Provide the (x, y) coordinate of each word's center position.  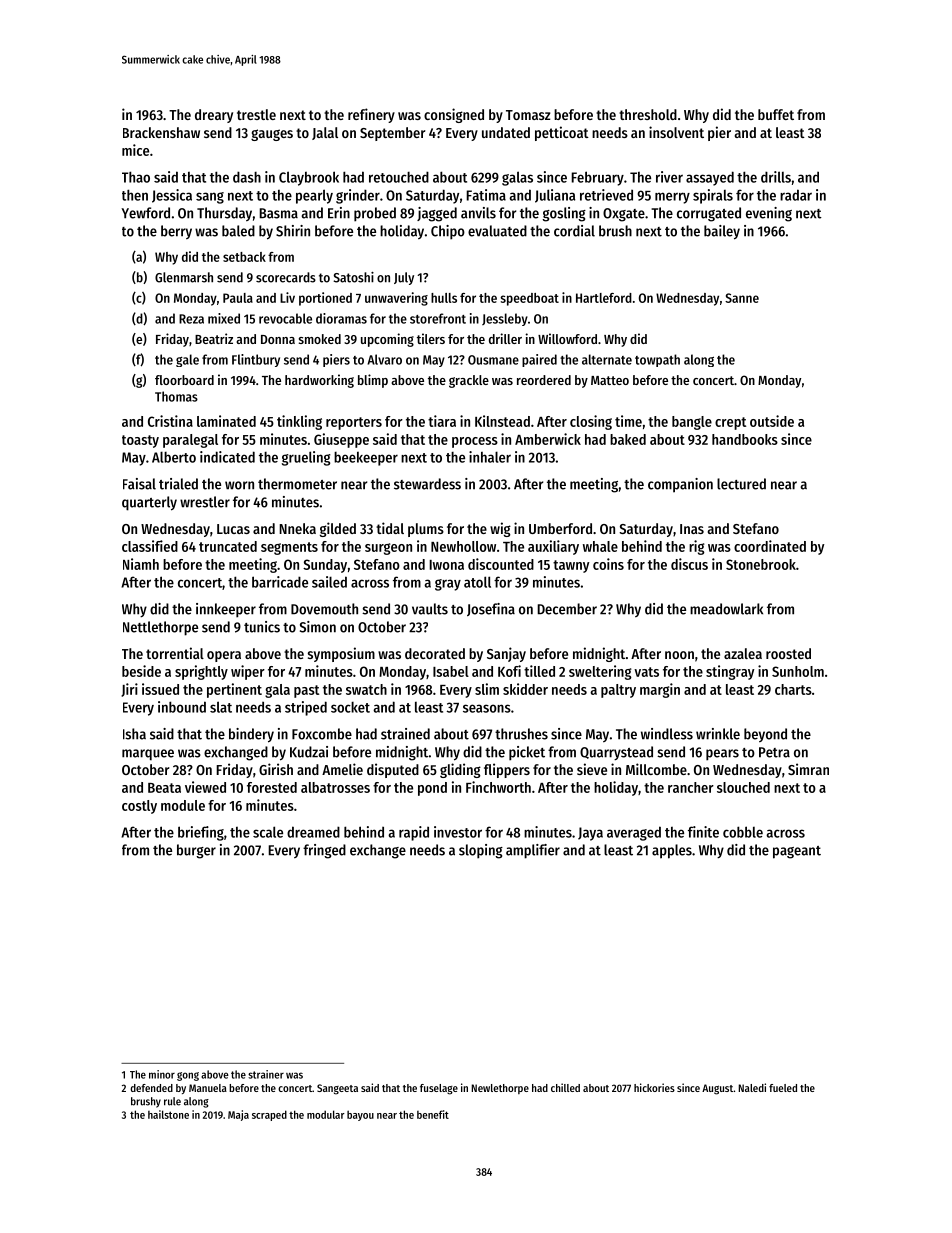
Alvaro (384, 359)
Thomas (176, 396)
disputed (393, 770)
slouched (743, 787)
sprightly (201, 672)
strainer (266, 1074)
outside (772, 421)
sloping (481, 851)
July (404, 278)
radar (796, 195)
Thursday (224, 214)
